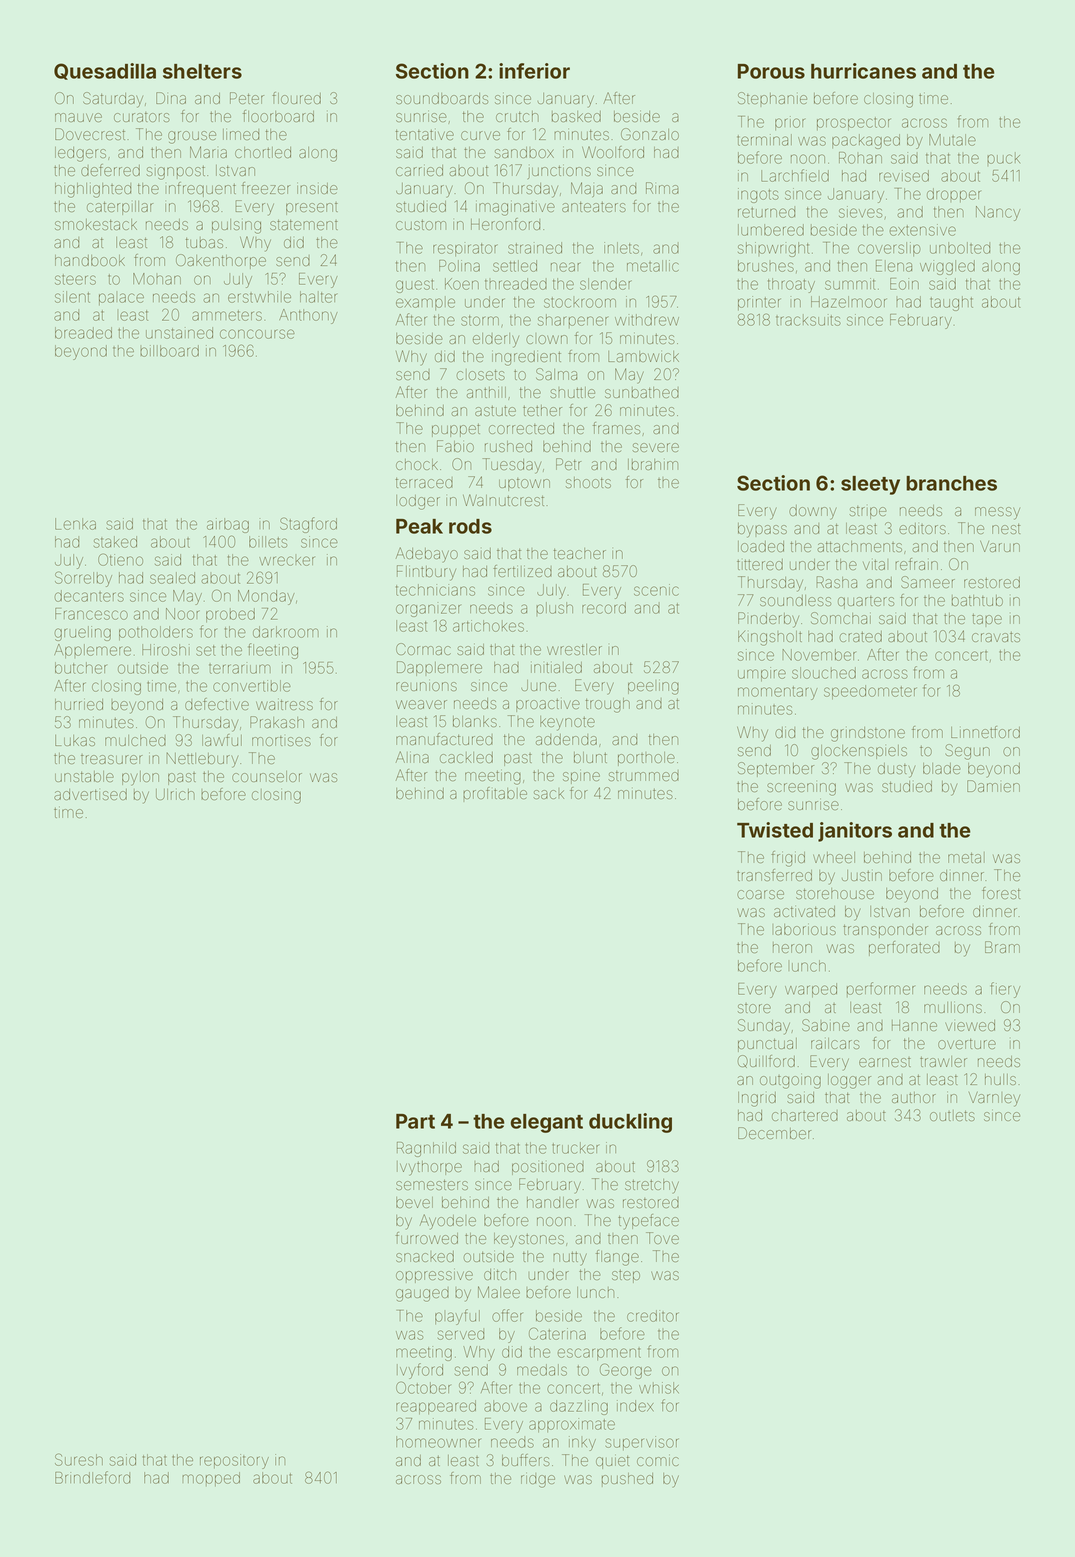 The width and height of the page is (1075, 1557). I want to click on mauve, so click(78, 117).
